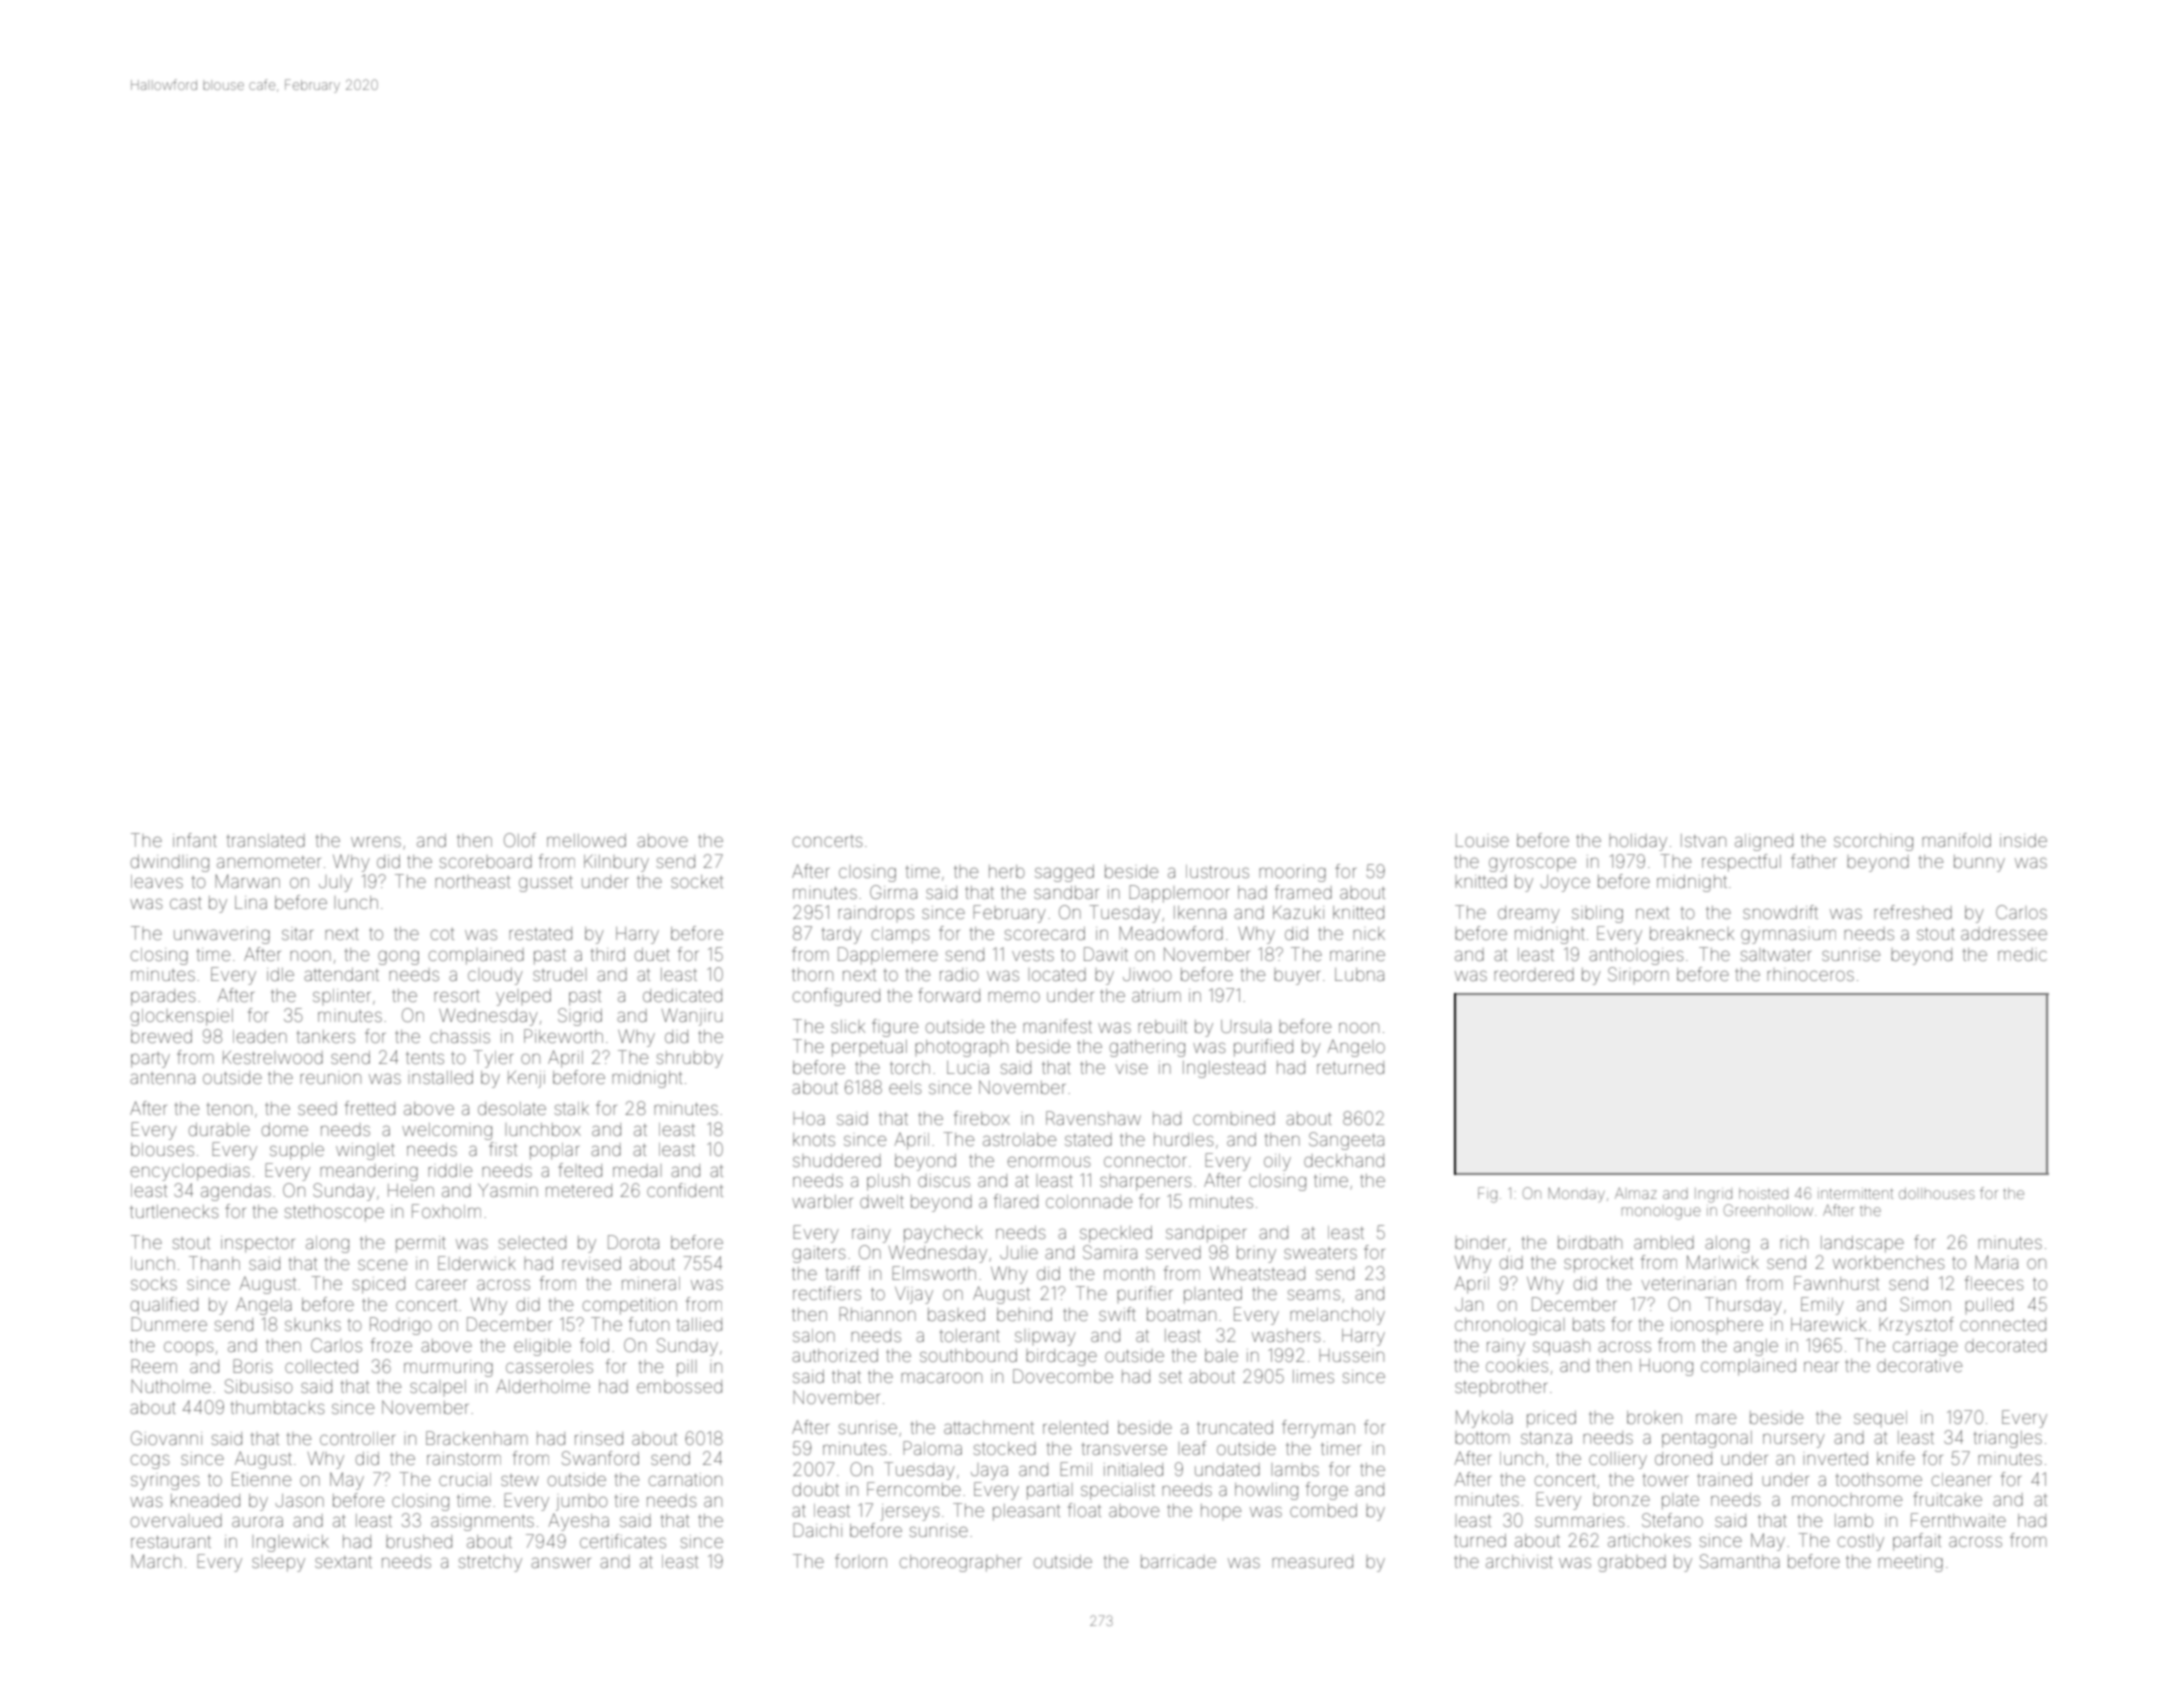 The width and height of the document is (2178, 1683). What do you see at coordinates (814, 1335) in the document?
I see `salon` at bounding box center [814, 1335].
